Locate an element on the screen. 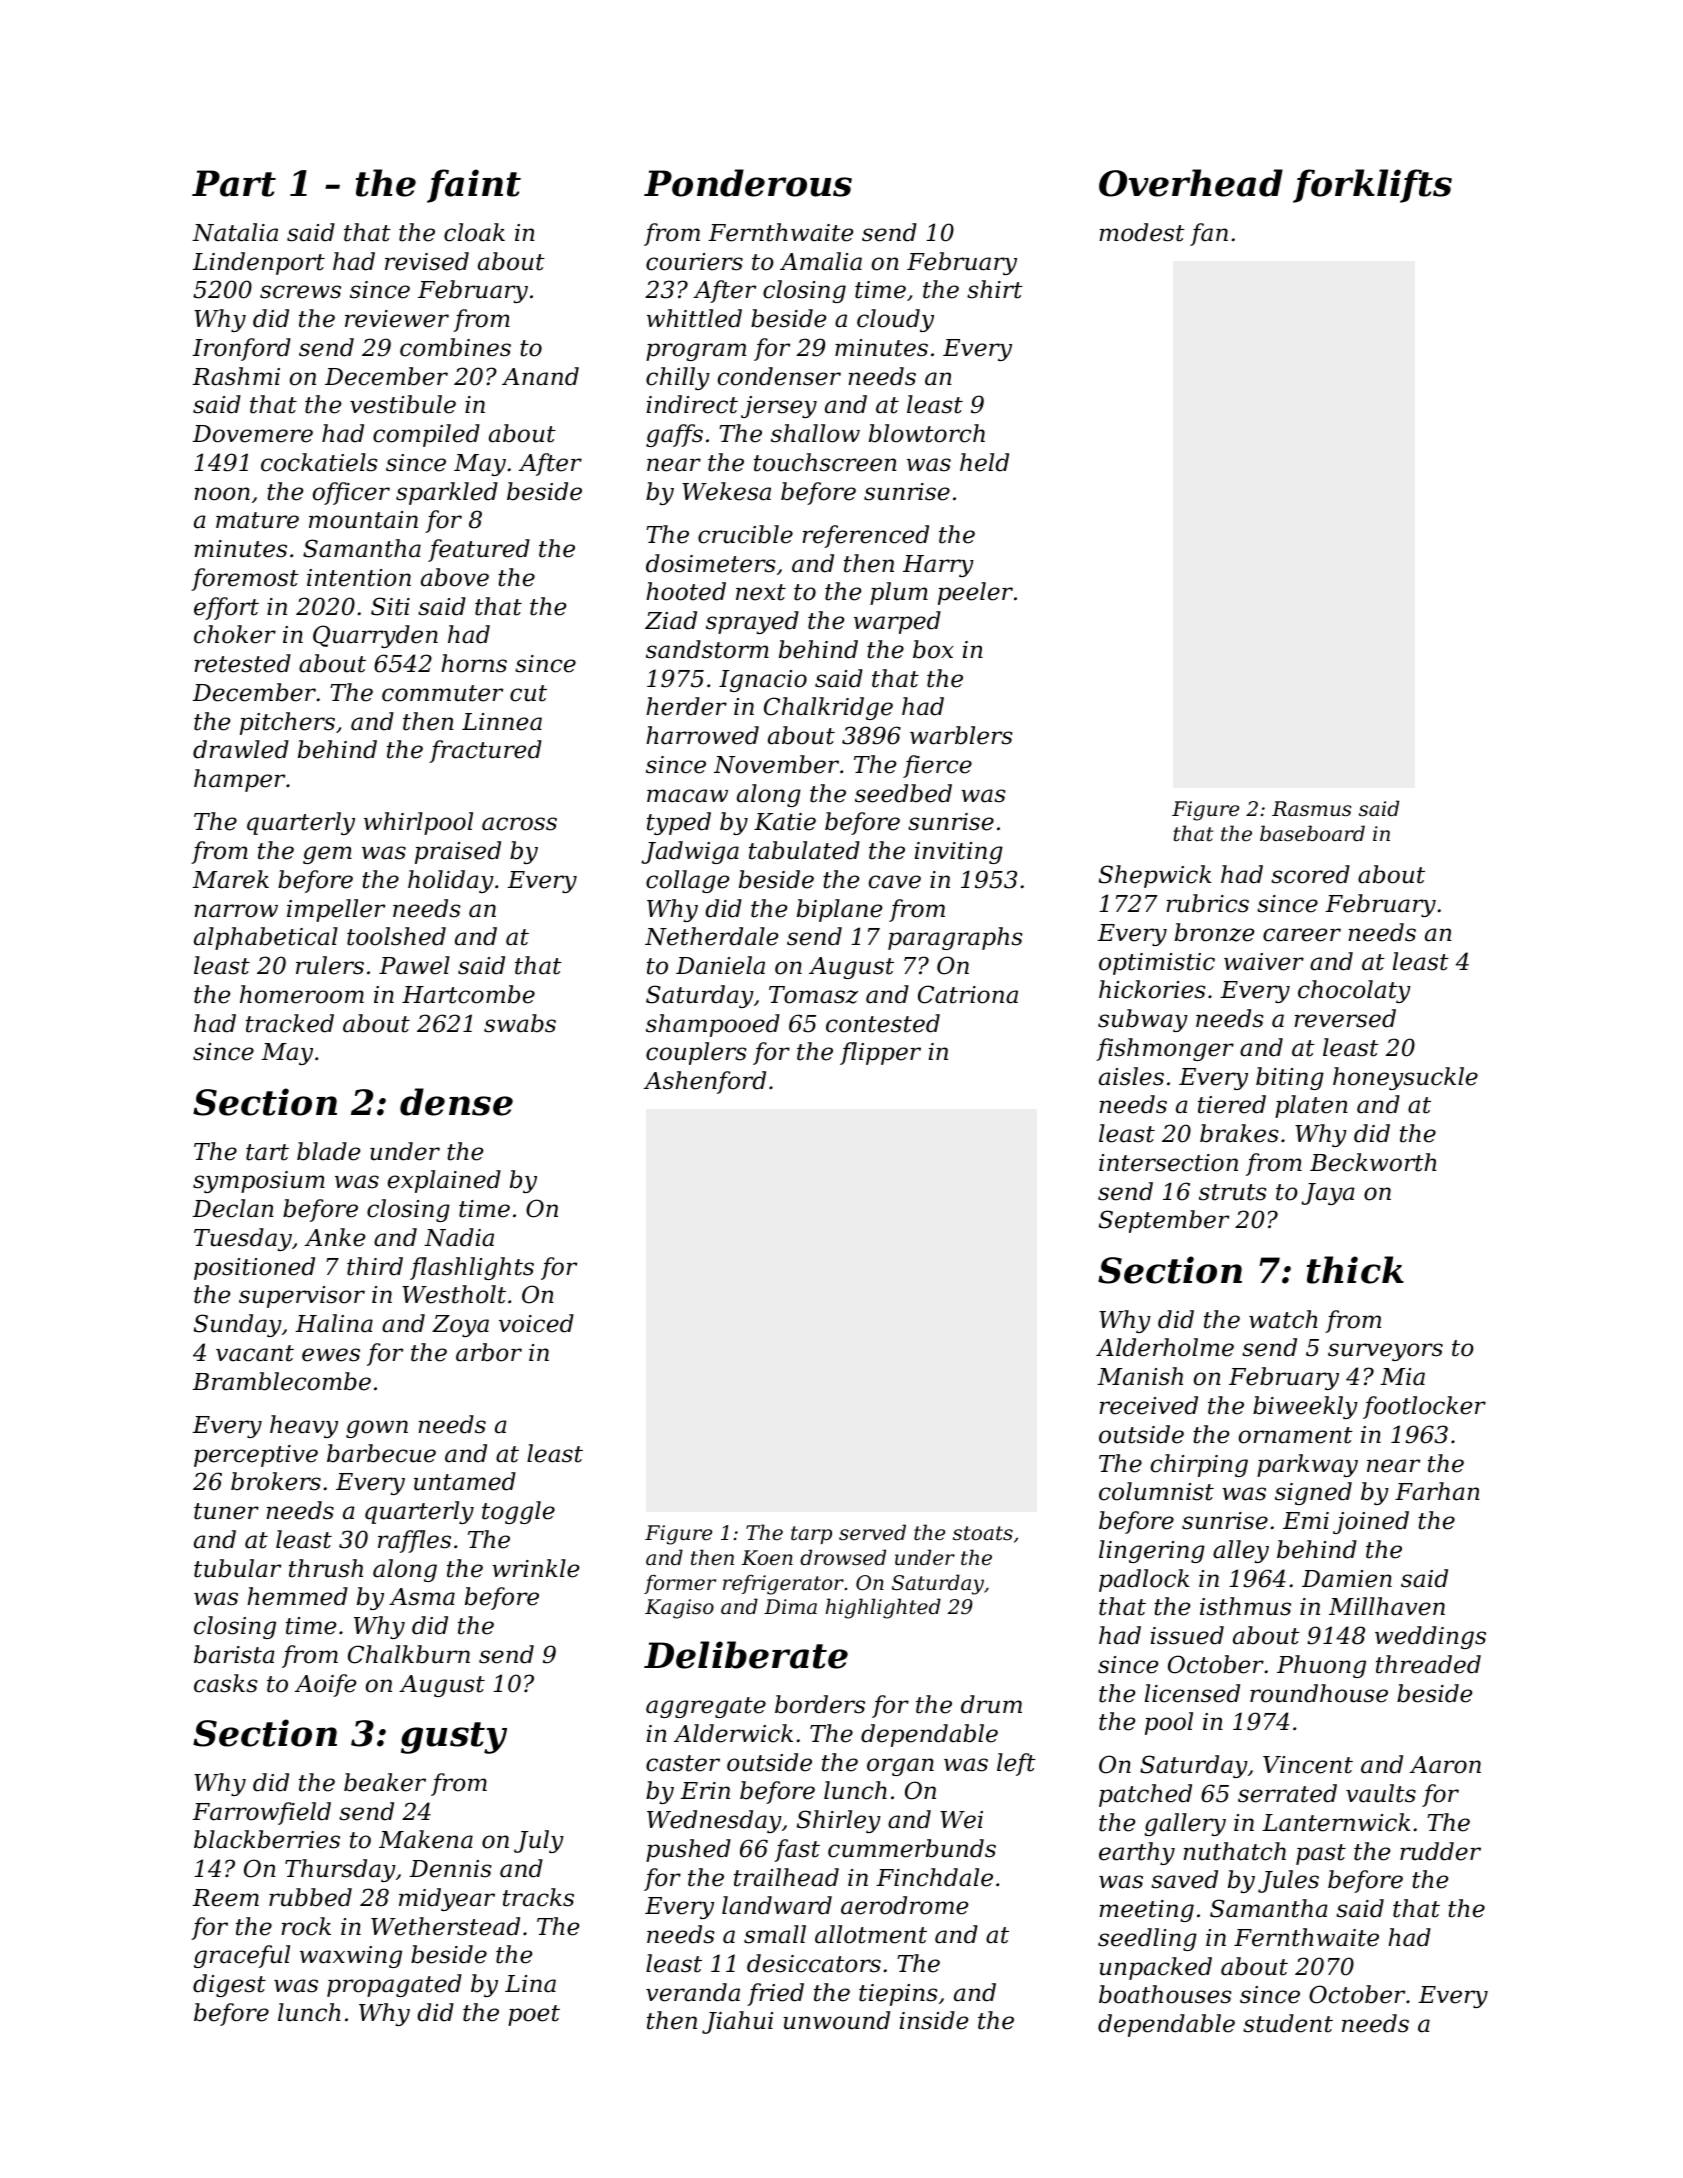  tracked is located at coordinates (290, 1023).
